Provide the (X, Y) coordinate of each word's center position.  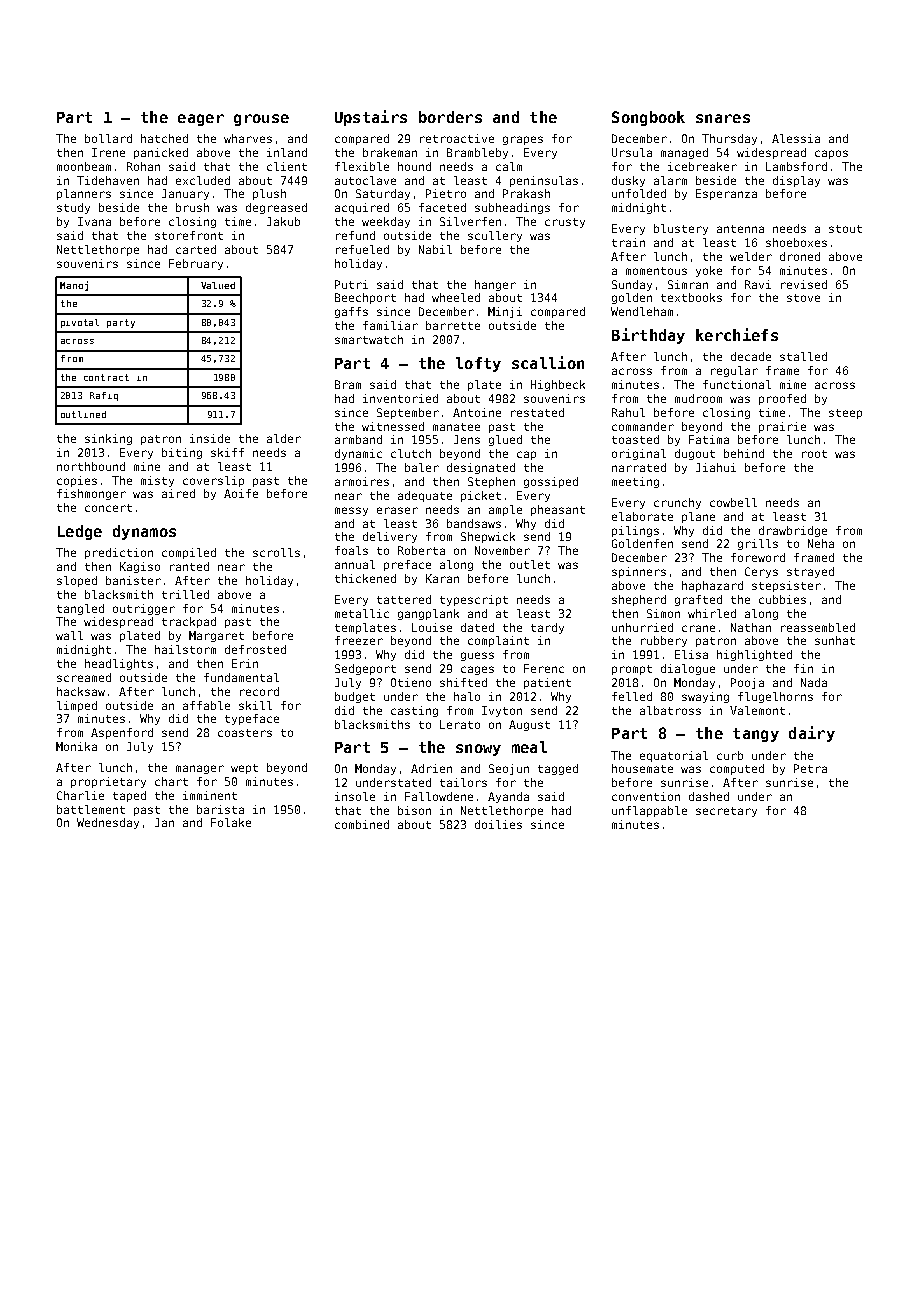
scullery (495, 236)
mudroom (698, 398)
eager (201, 120)
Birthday (648, 336)
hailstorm (185, 649)
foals (351, 550)
